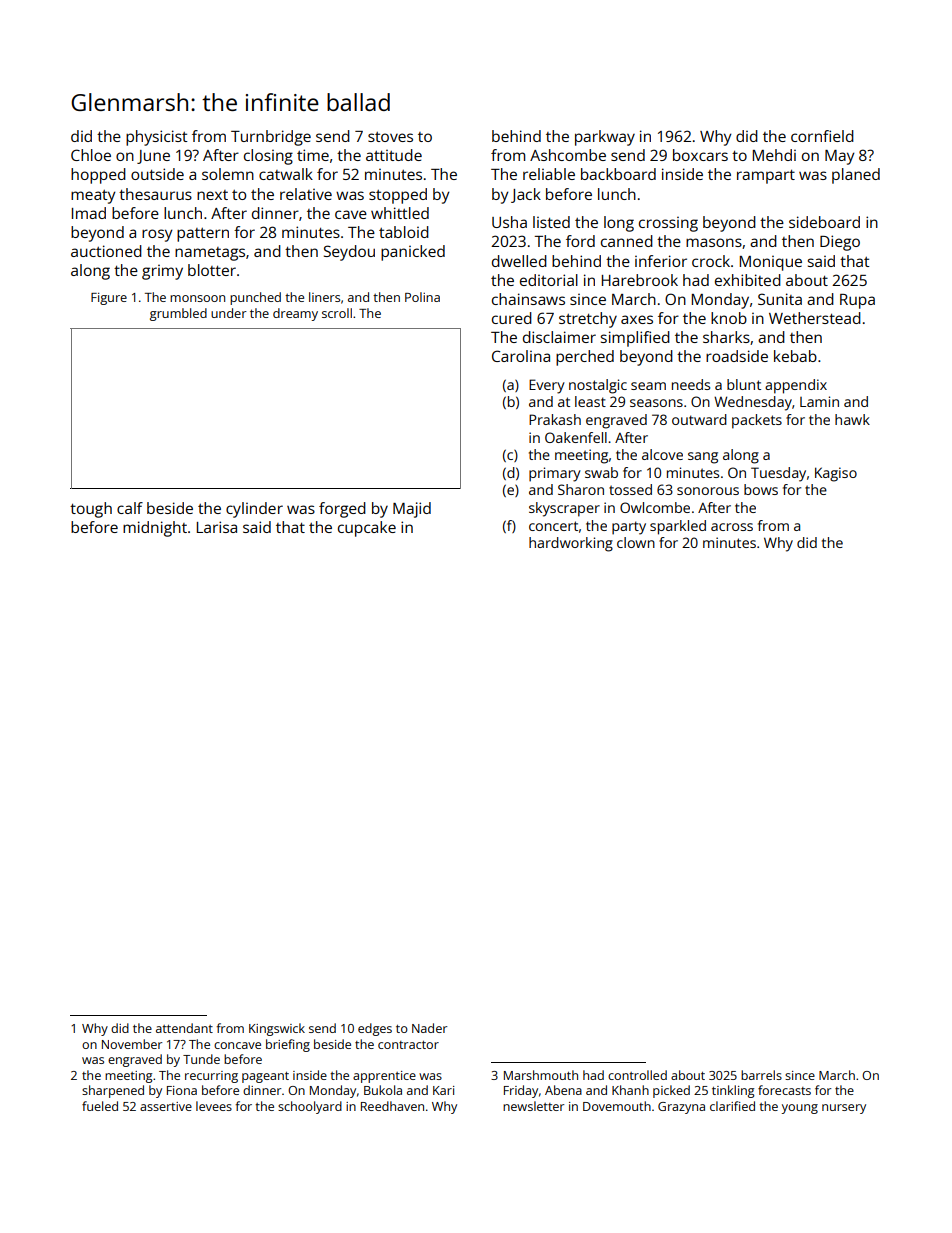 The width and height of the page is (952, 1233). I want to click on recurring, so click(211, 1077).
